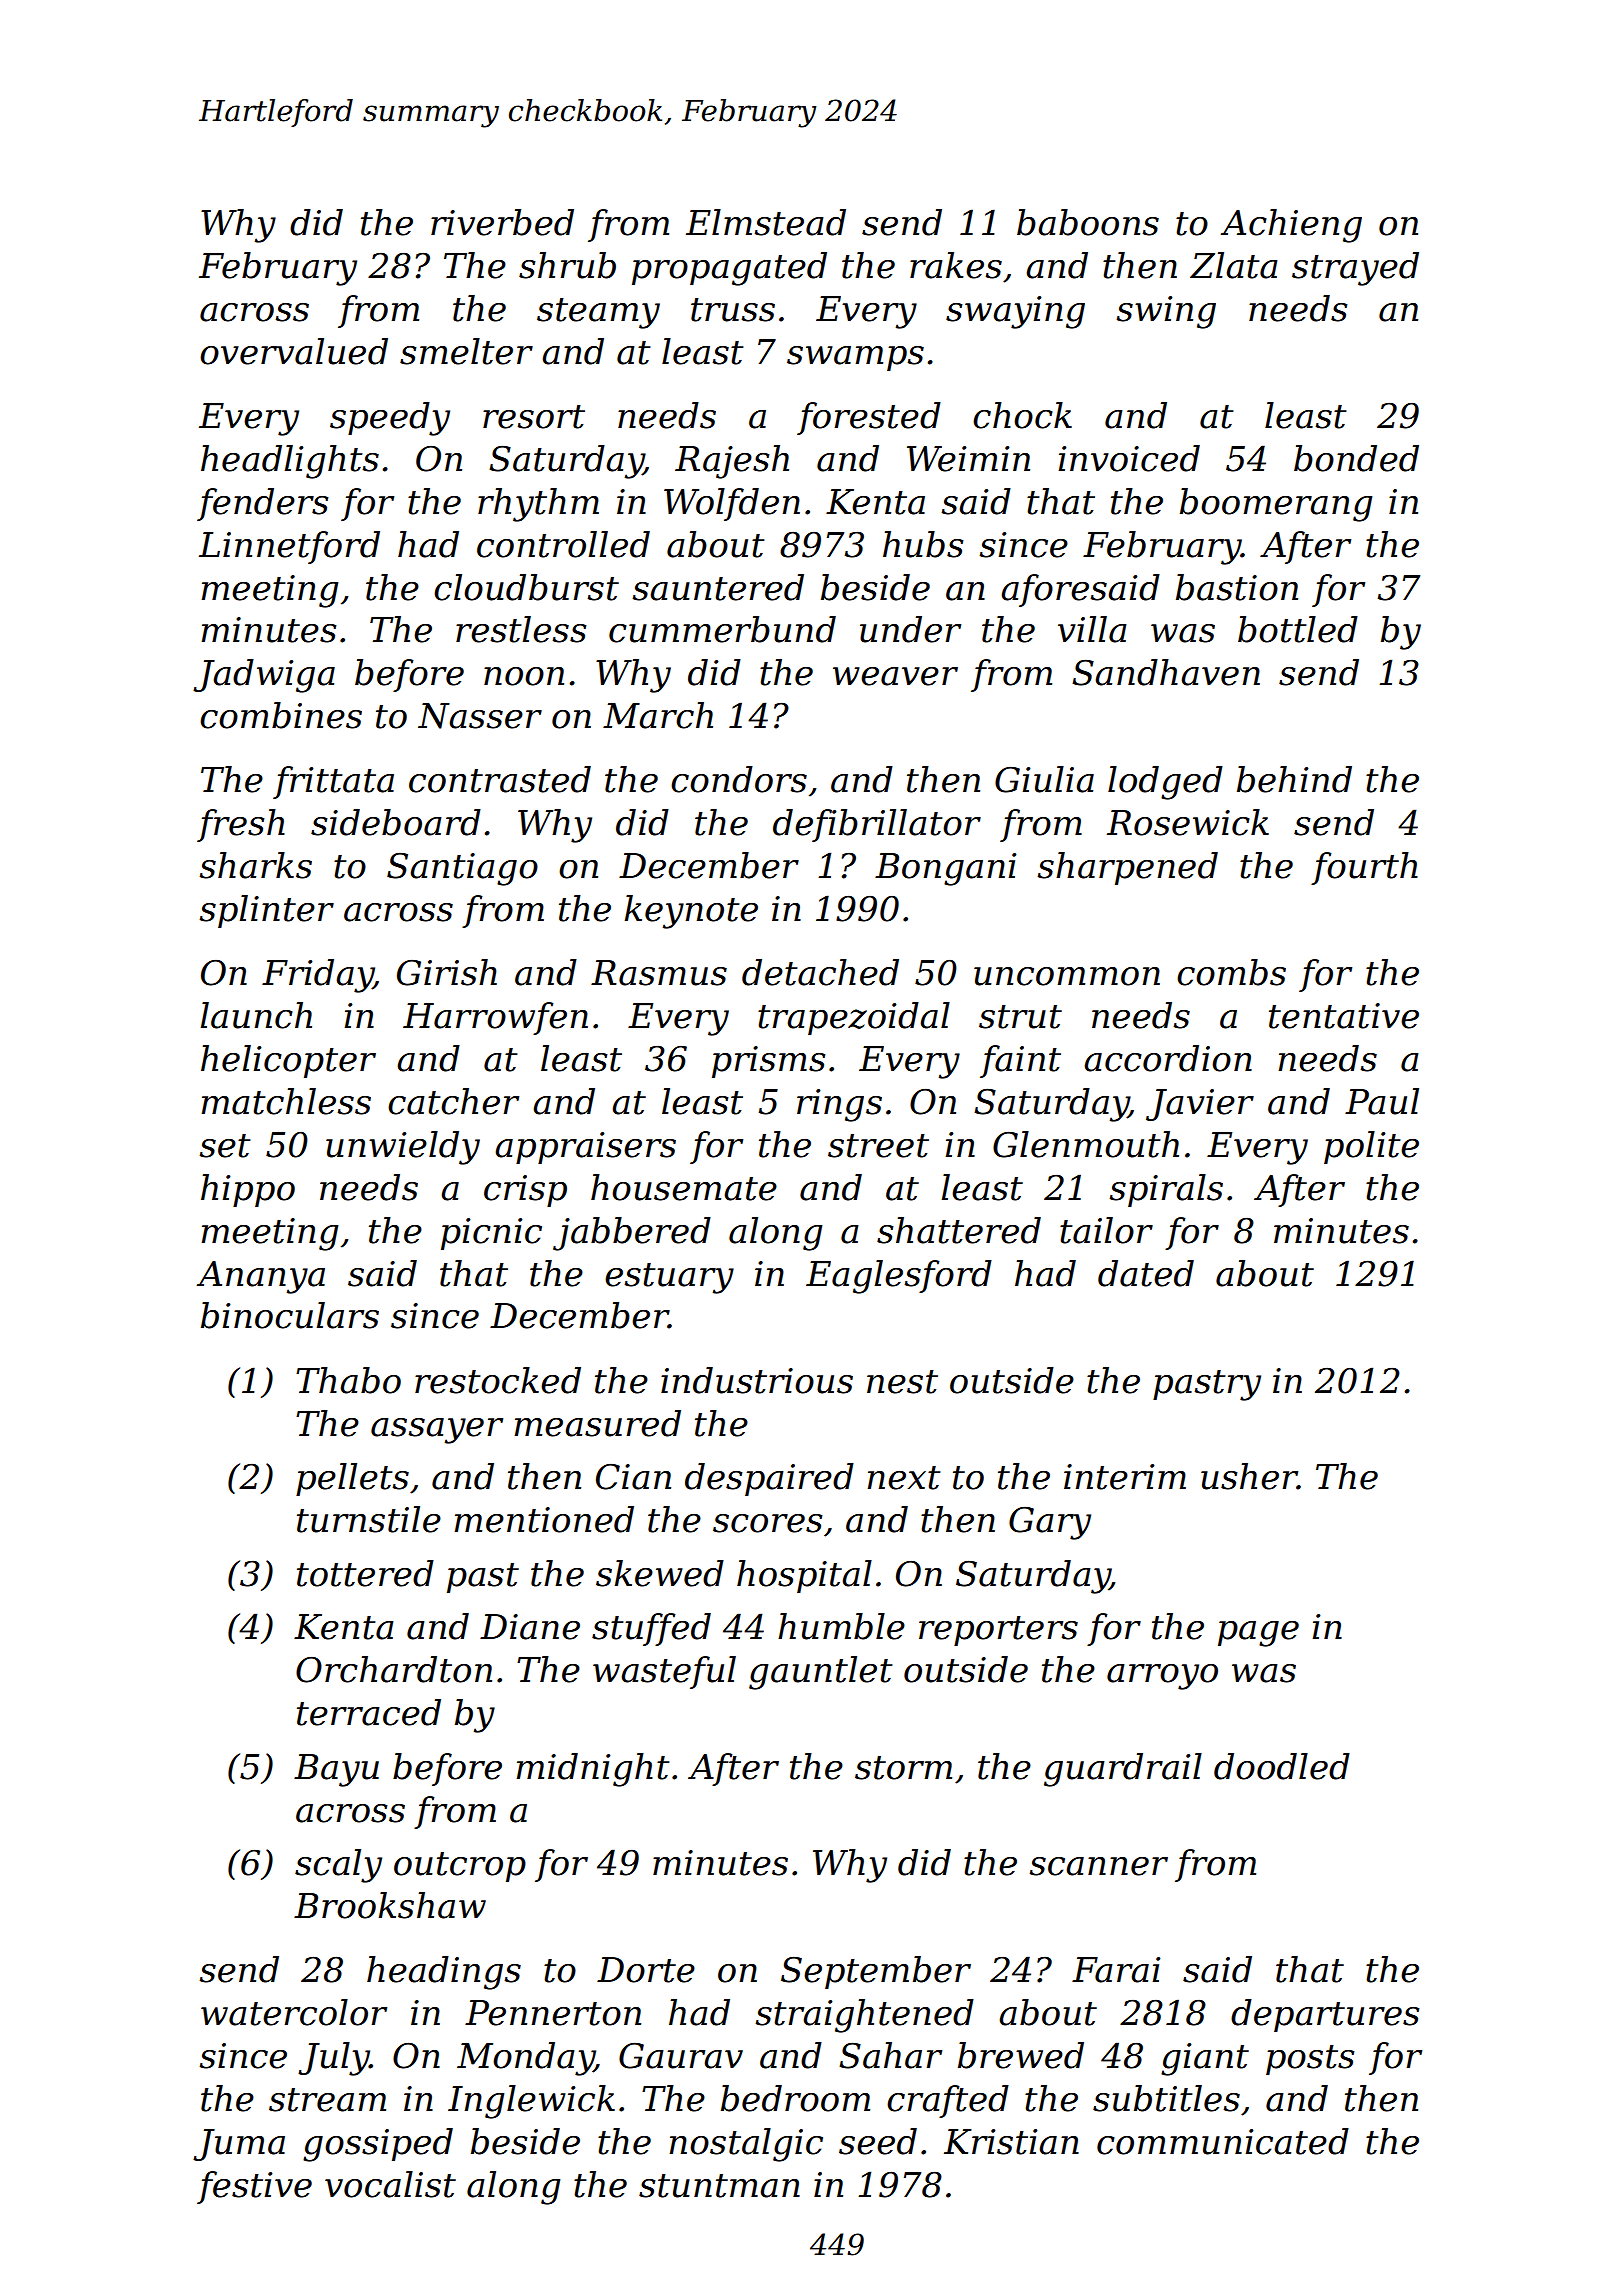 This document has width=1620, height=2292. What do you see at coordinates (567, 265) in the document?
I see `shrub` at bounding box center [567, 265].
